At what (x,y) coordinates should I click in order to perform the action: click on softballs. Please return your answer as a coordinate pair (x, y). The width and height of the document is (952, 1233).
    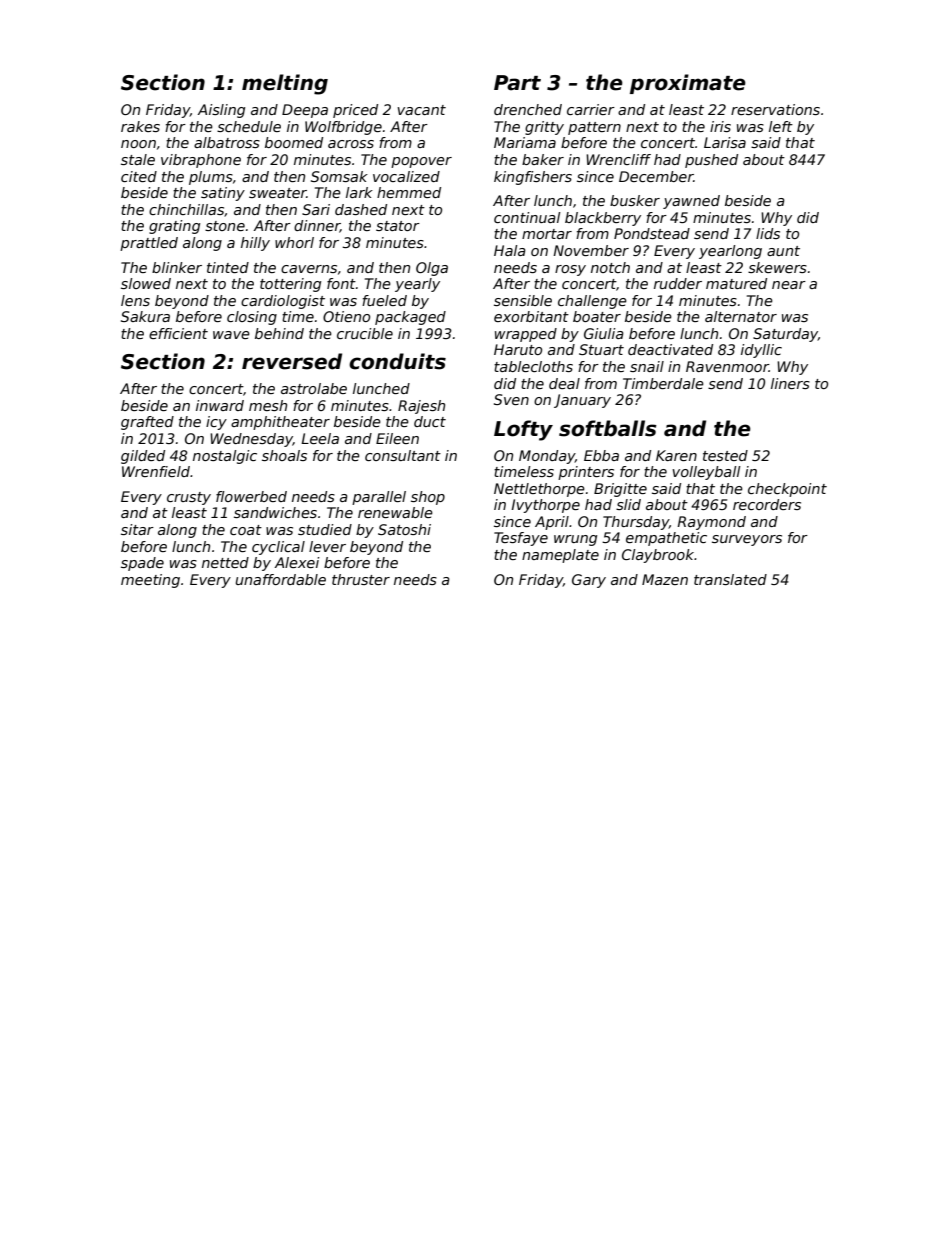
    Looking at the image, I should click on (608, 428).
